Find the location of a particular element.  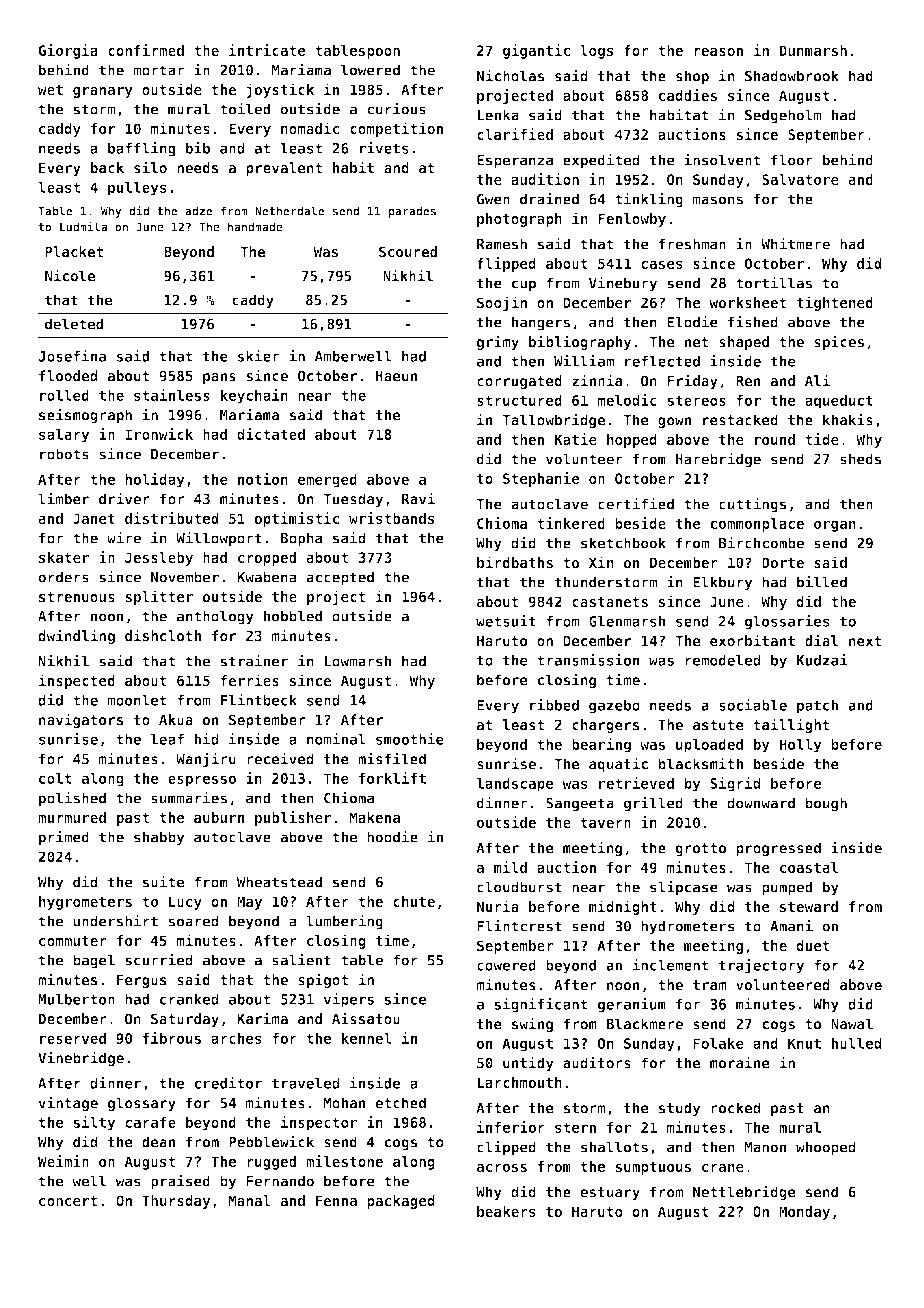

lumbering is located at coordinates (344, 922).
